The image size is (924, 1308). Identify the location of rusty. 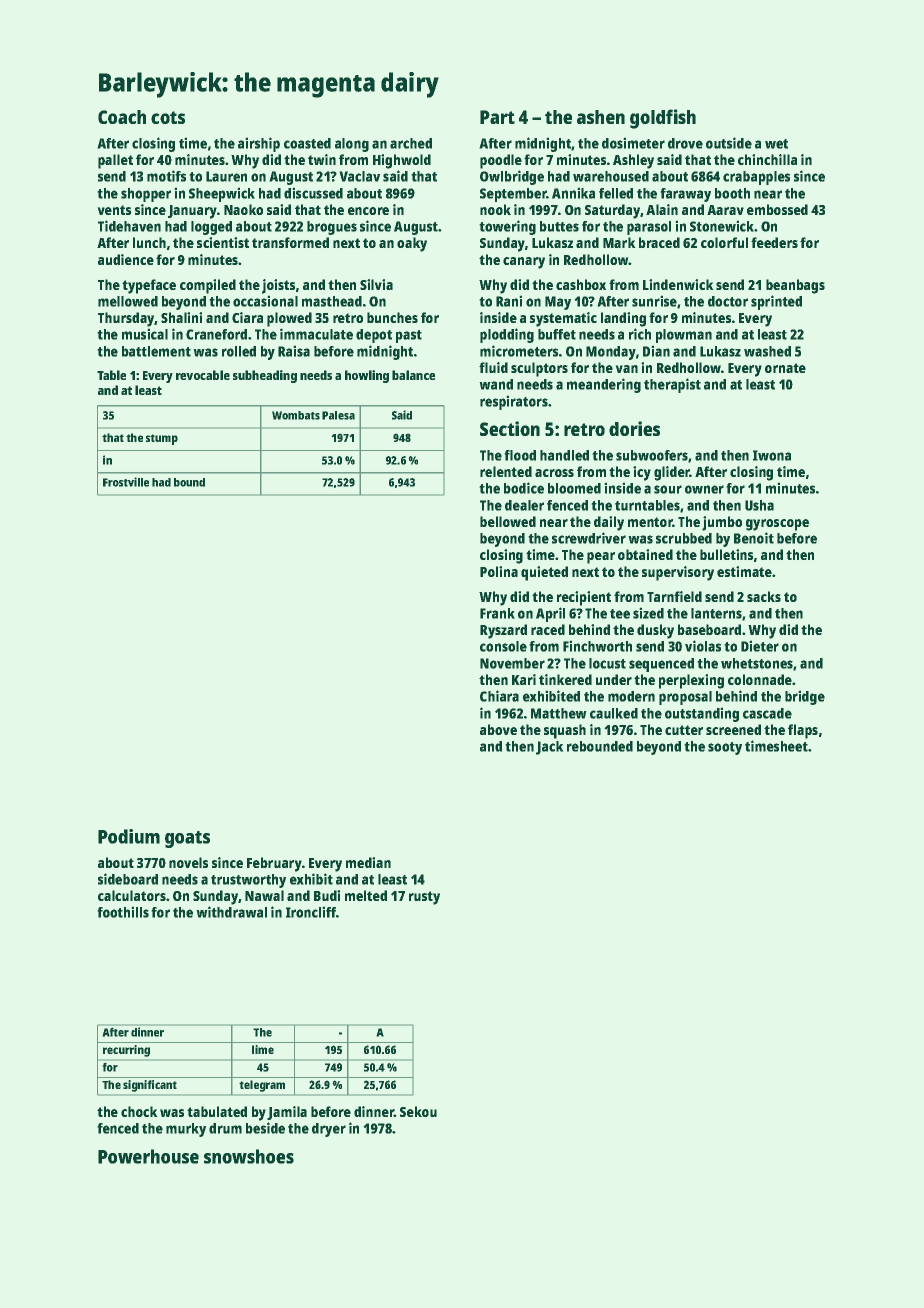
(424, 898).
